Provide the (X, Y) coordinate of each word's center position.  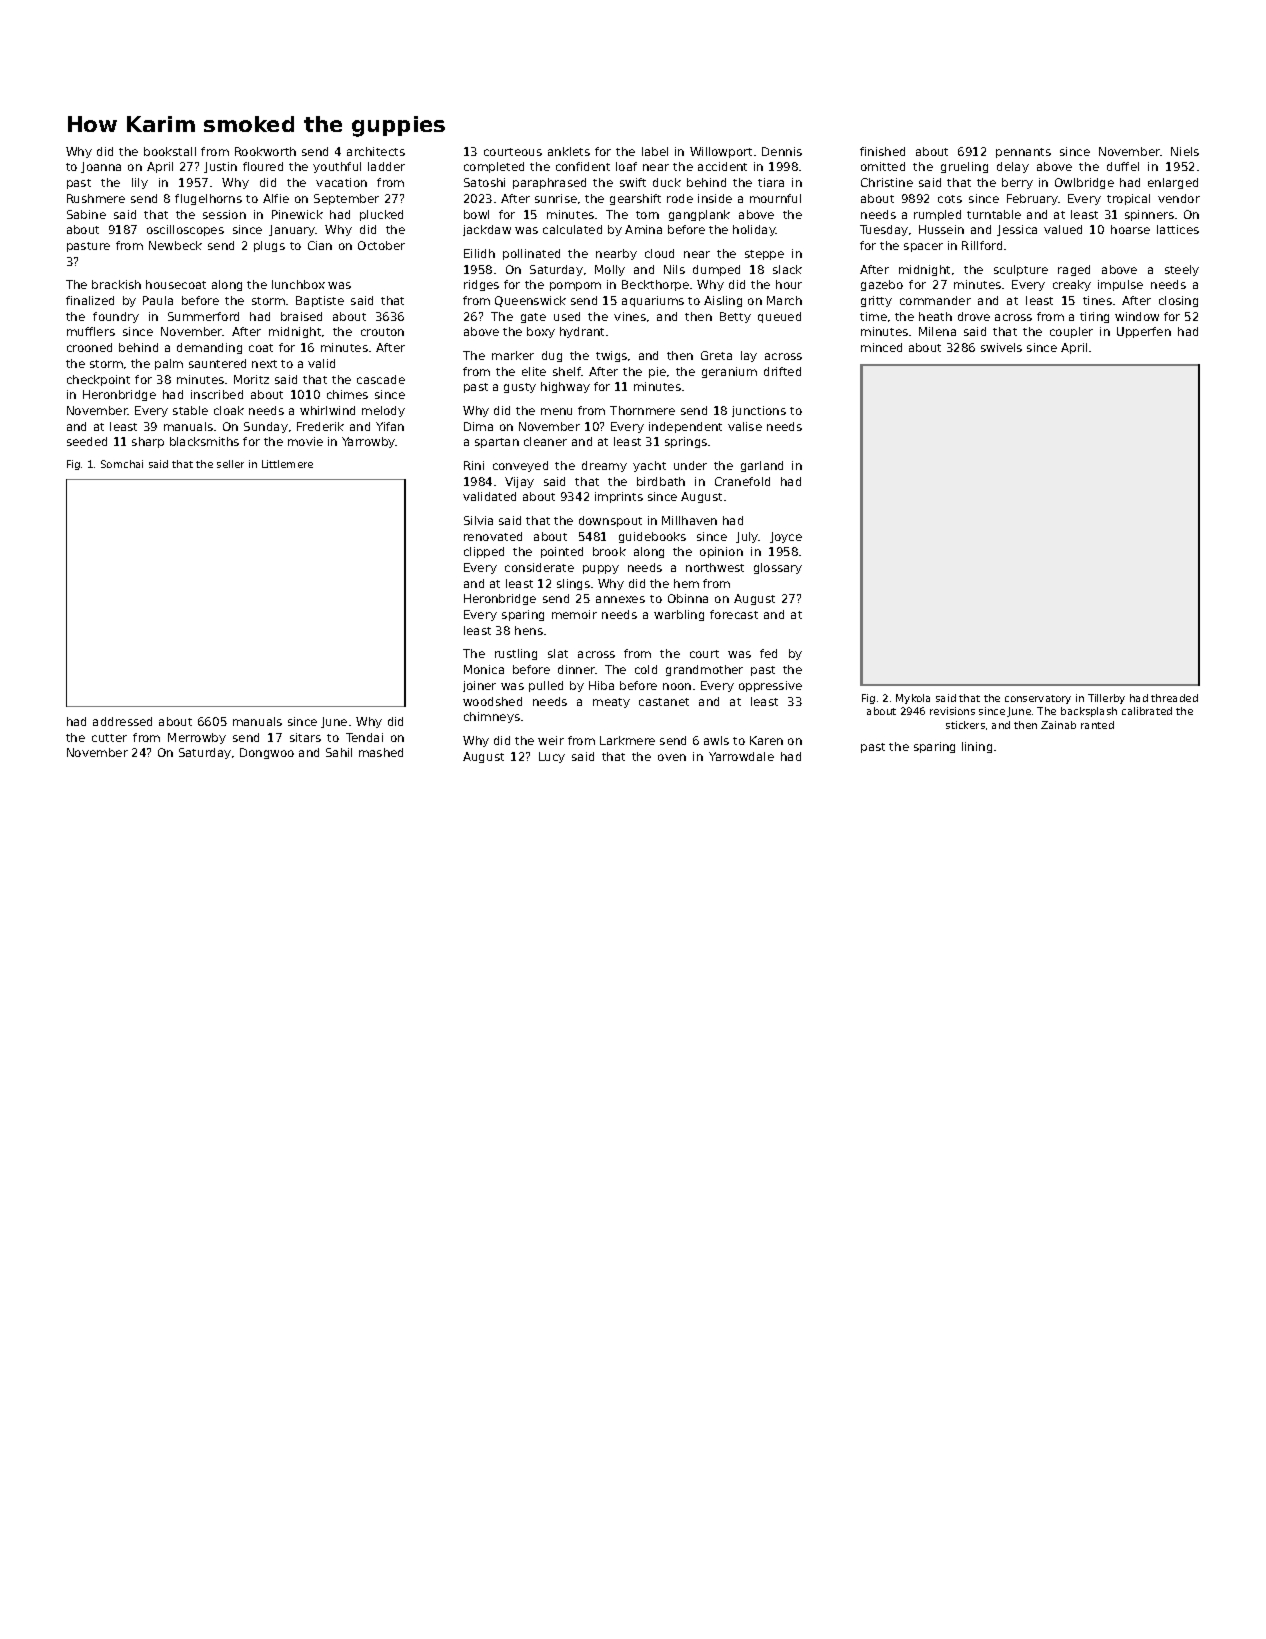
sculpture (1021, 270)
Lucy (552, 757)
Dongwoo (267, 753)
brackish (116, 284)
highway (565, 387)
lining (977, 747)
